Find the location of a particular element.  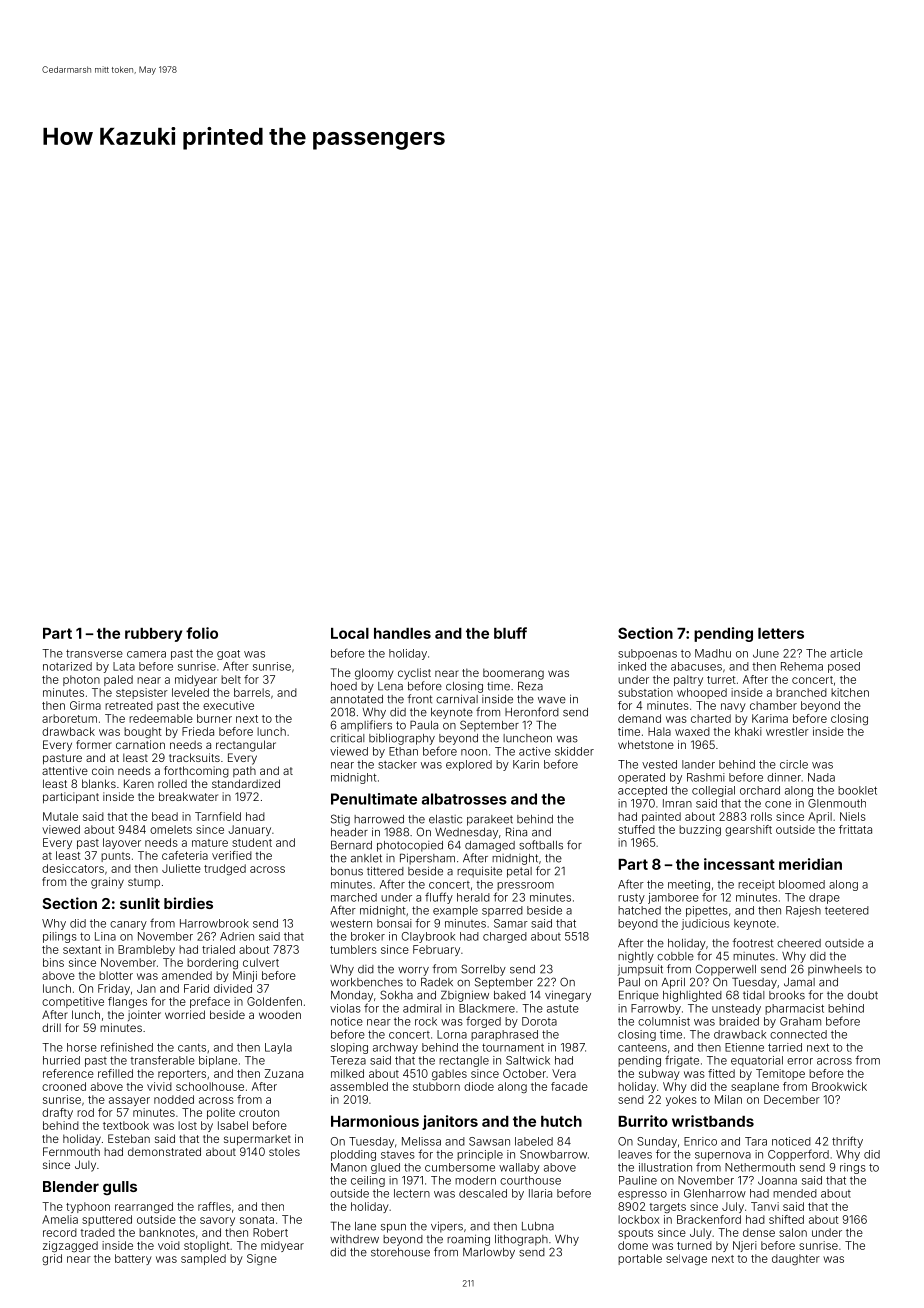

janitors is located at coordinates (450, 1122).
